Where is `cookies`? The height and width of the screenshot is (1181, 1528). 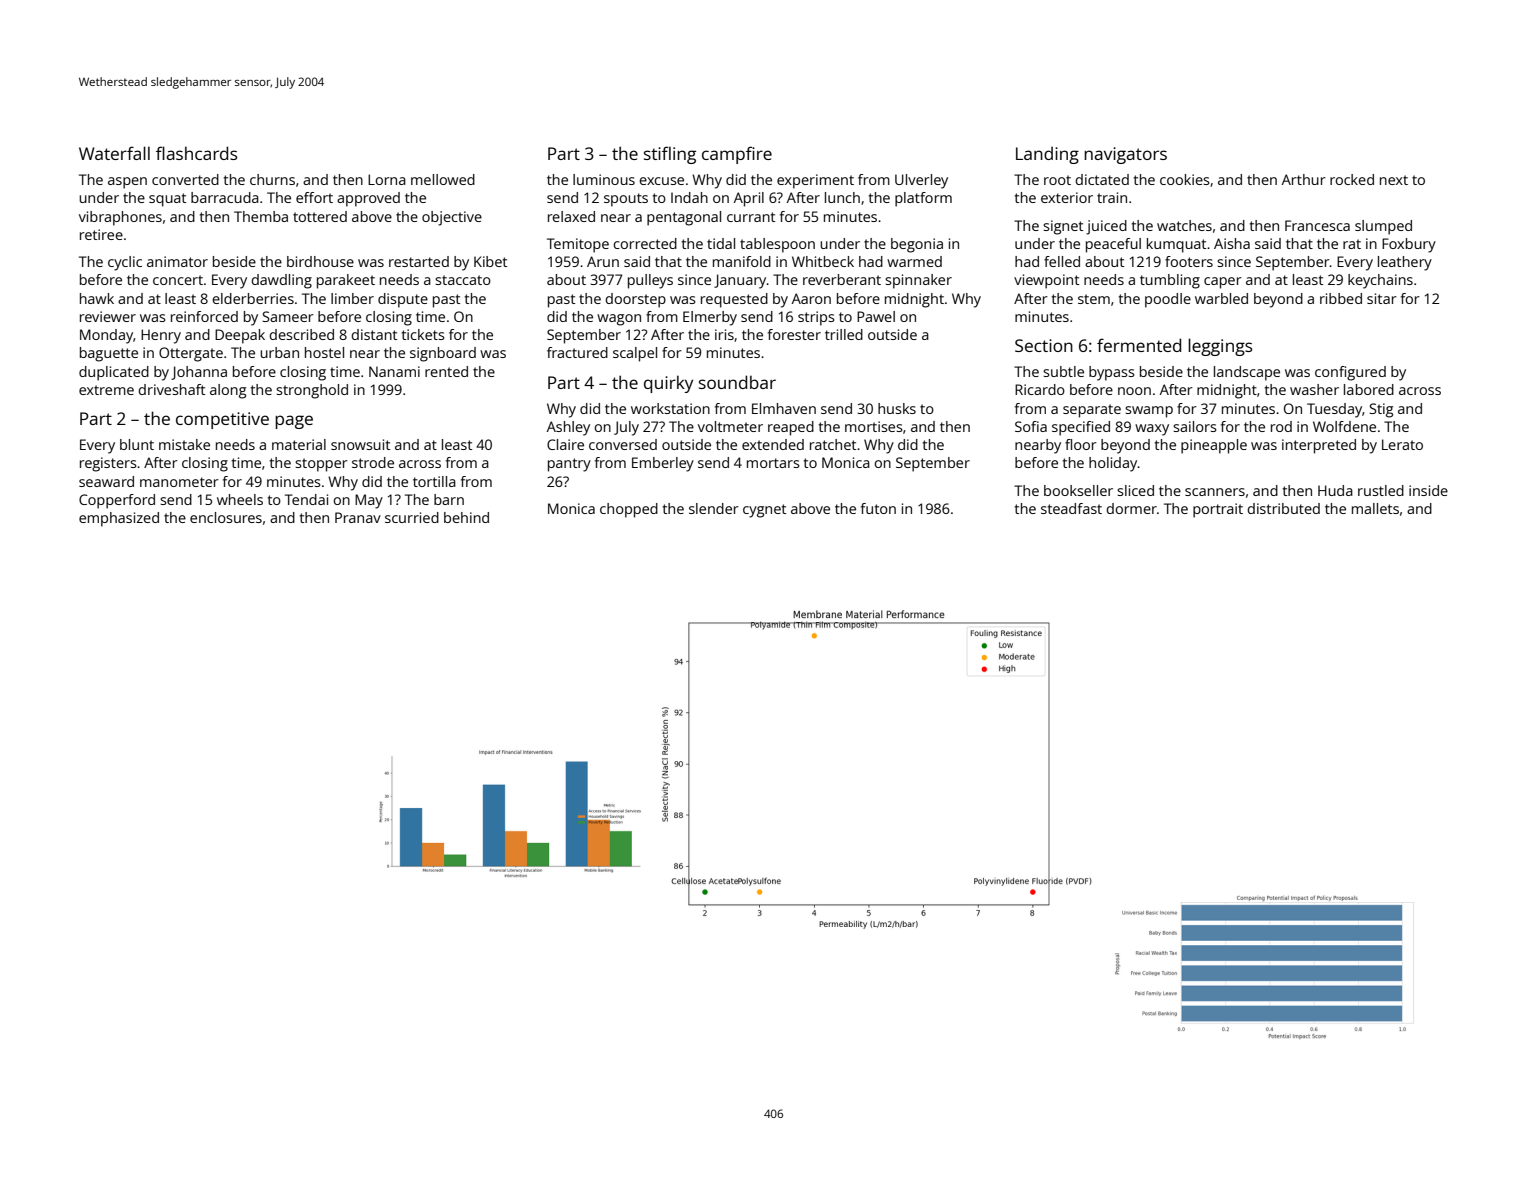 cookies is located at coordinates (1185, 179).
